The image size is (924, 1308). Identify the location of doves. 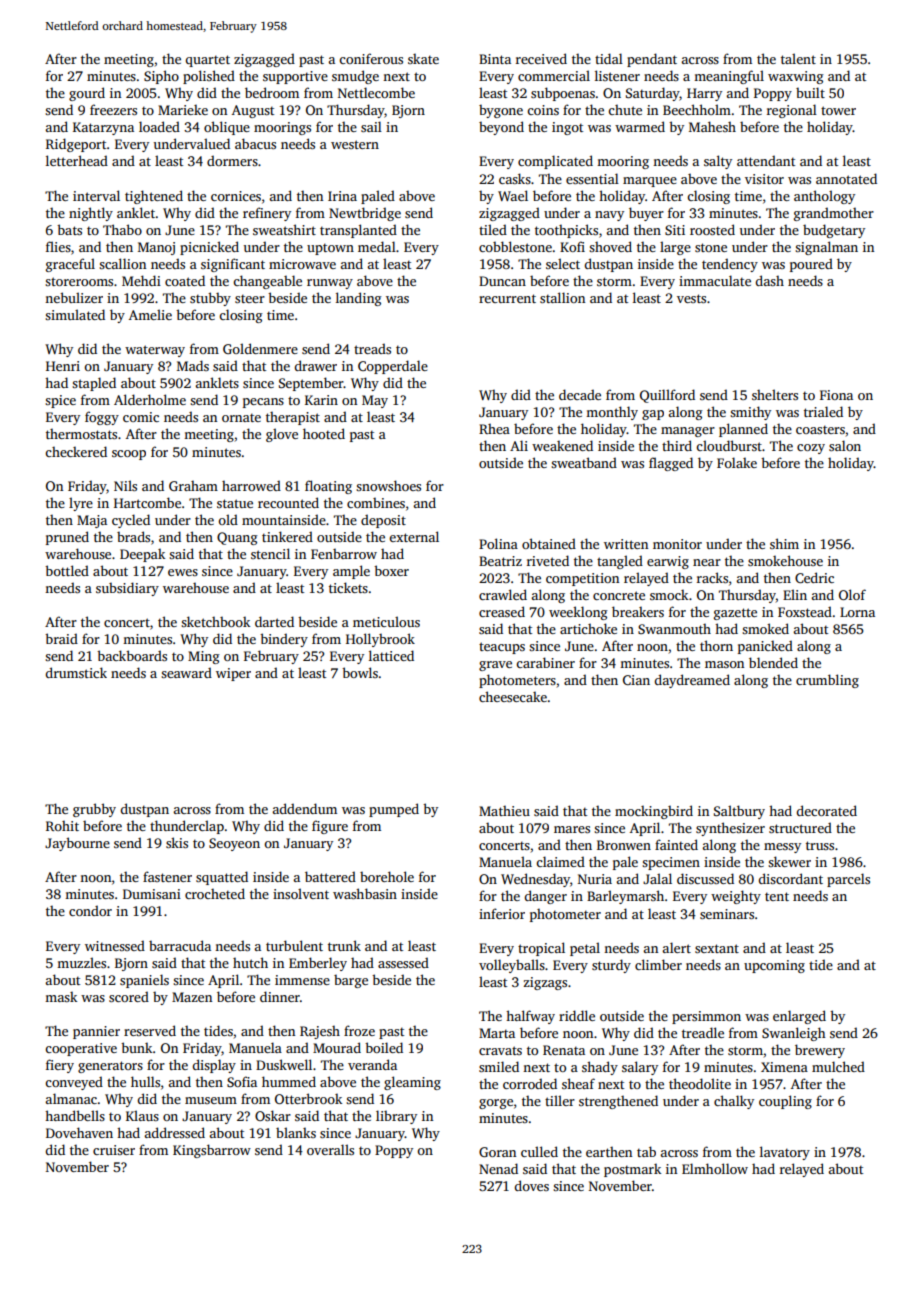
(532, 1185).
